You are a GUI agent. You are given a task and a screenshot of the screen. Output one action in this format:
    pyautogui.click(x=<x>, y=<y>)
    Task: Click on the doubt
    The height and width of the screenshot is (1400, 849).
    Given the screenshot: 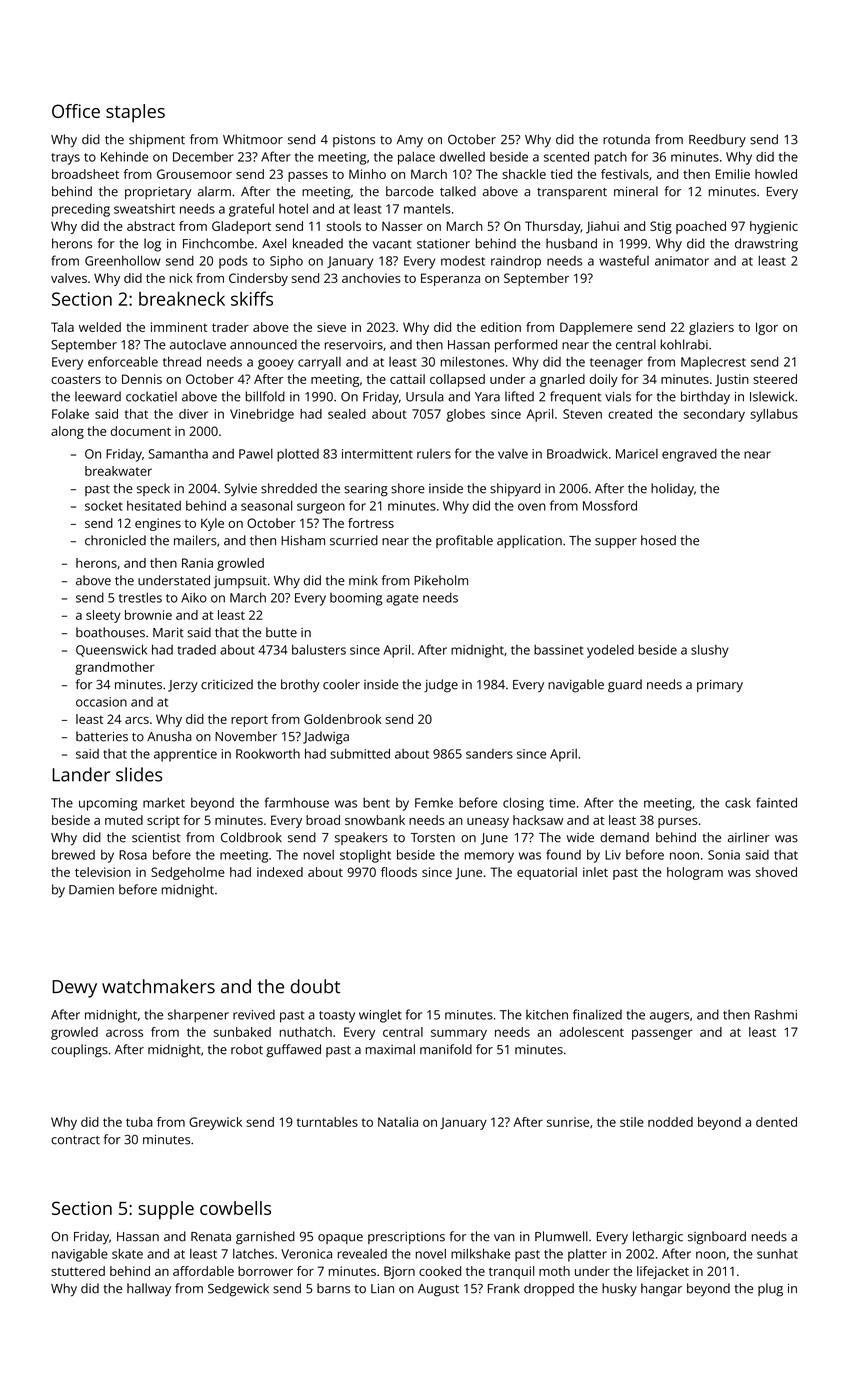 What is the action you would take?
    pyautogui.click(x=315, y=986)
